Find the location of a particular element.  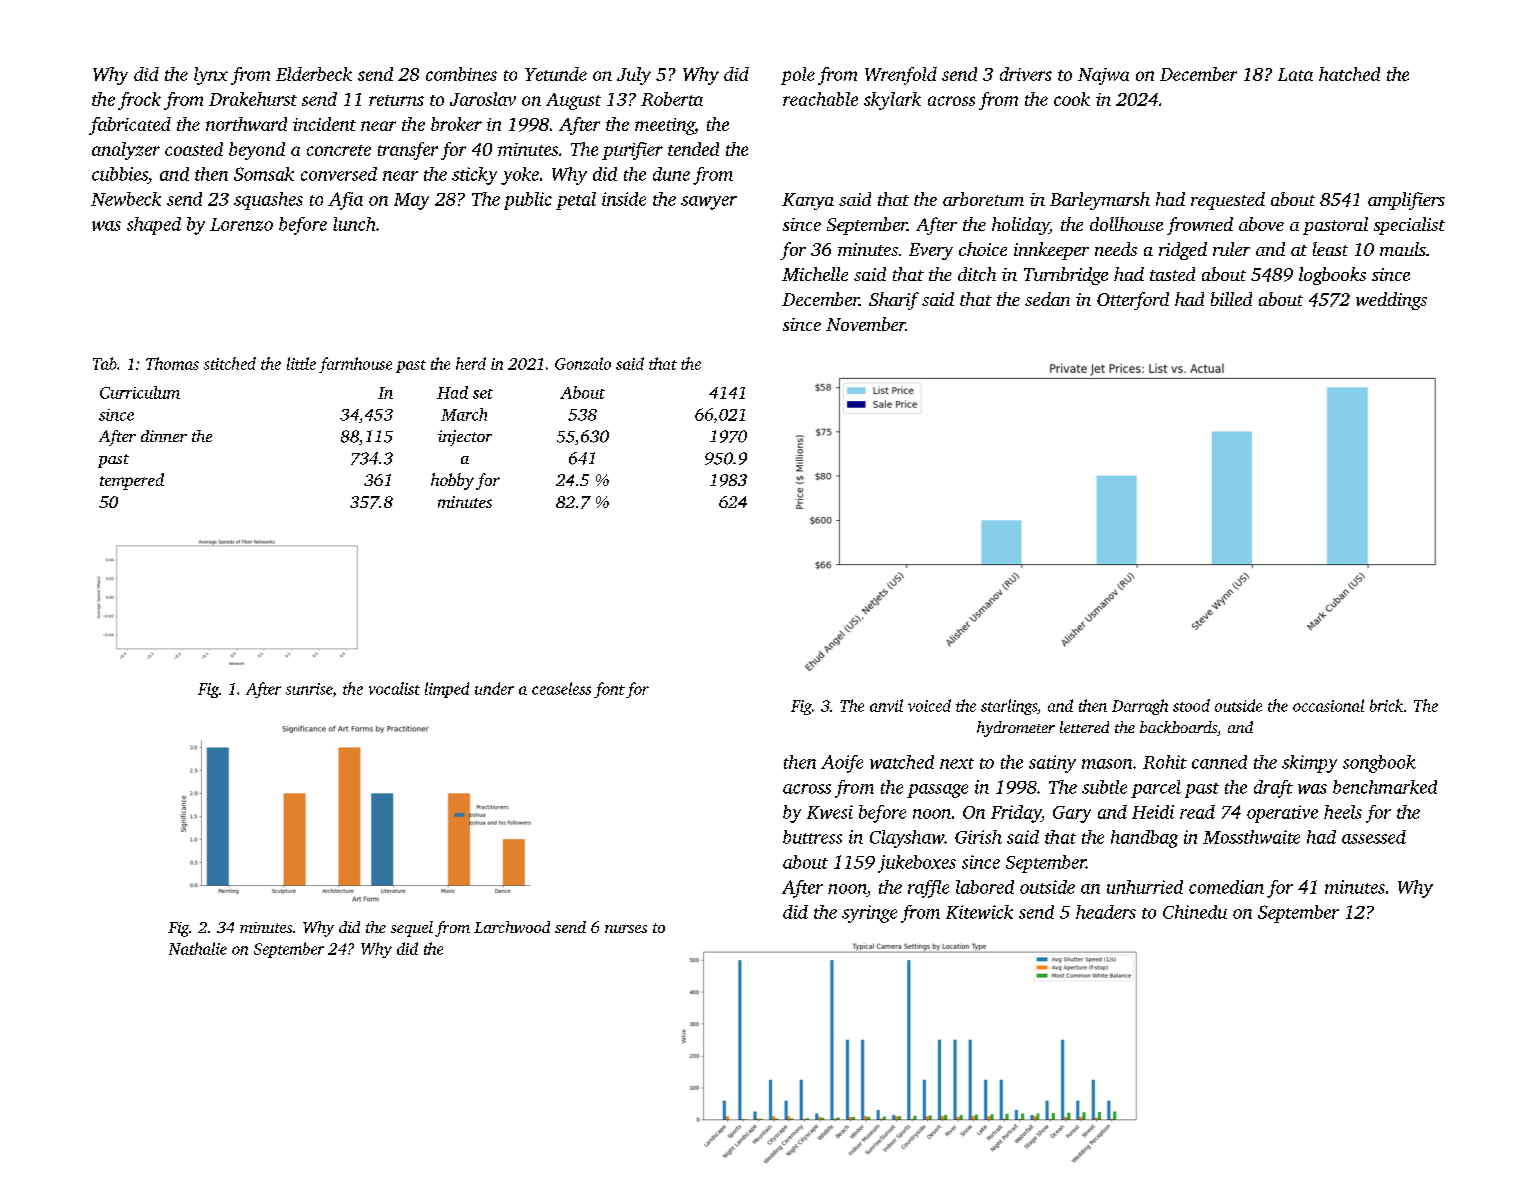

ceaseless is located at coordinates (561, 688).
